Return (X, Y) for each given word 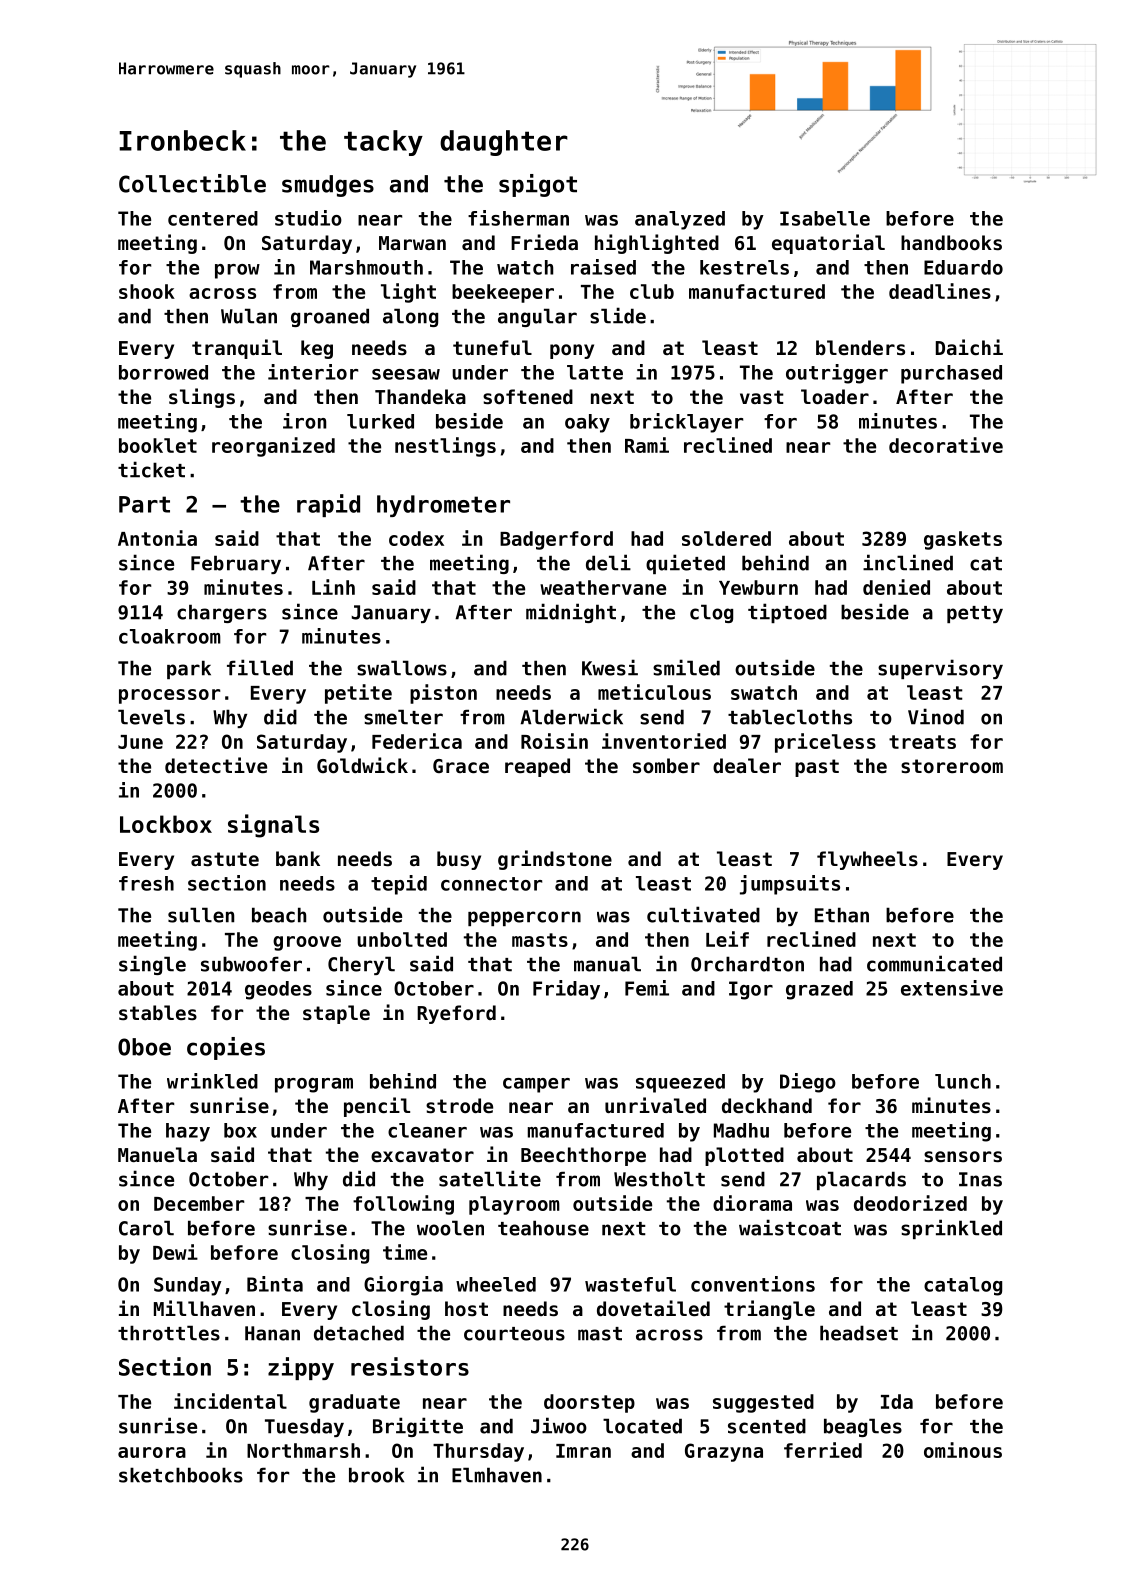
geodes (278, 990)
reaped (537, 767)
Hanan (272, 1333)
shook (147, 291)
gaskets (963, 540)
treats (922, 742)
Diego (808, 1083)
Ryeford (456, 1014)
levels (151, 717)
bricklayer (686, 423)
